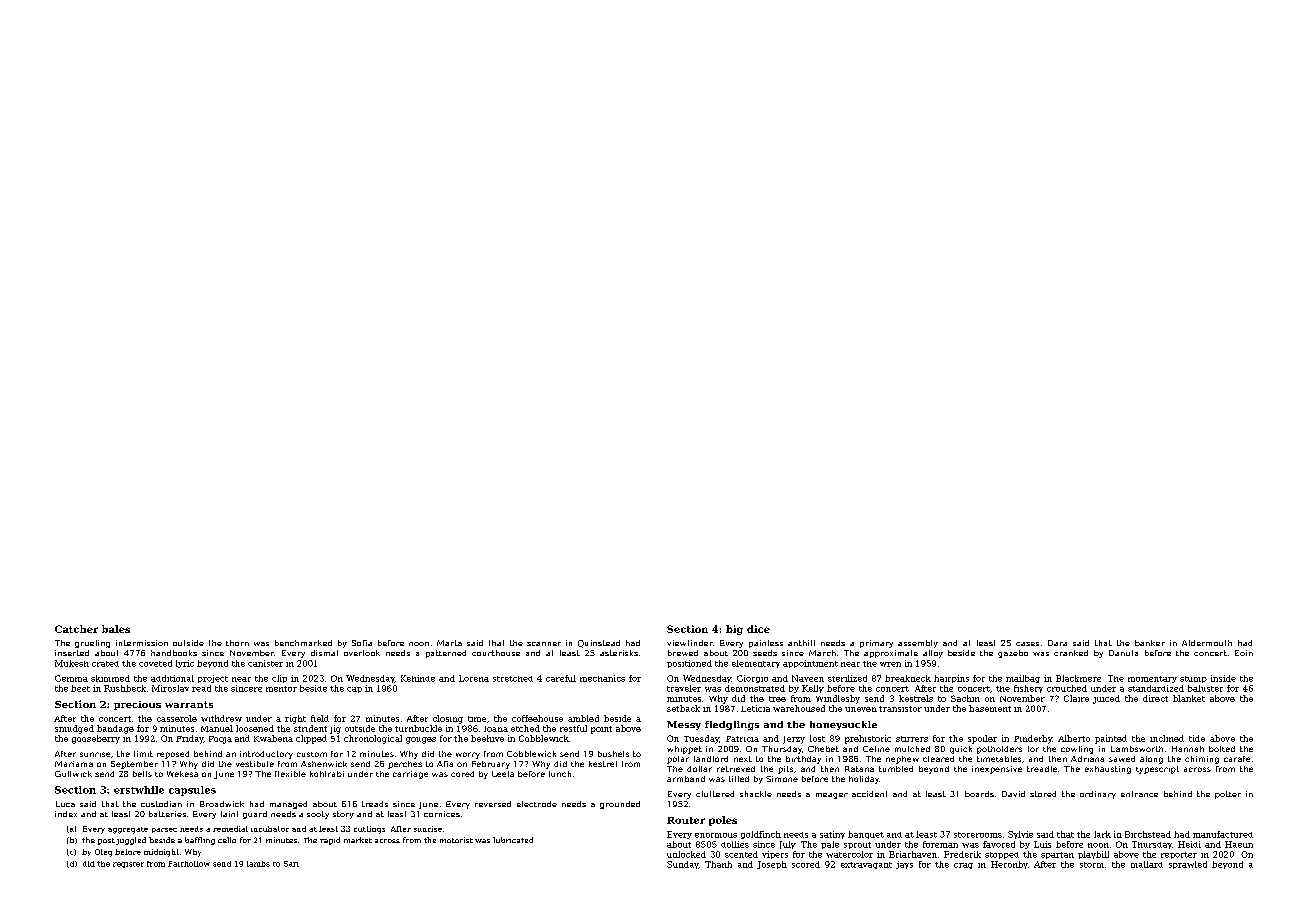 This page has height=924, width=1308. I want to click on grounded, so click(620, 805).
